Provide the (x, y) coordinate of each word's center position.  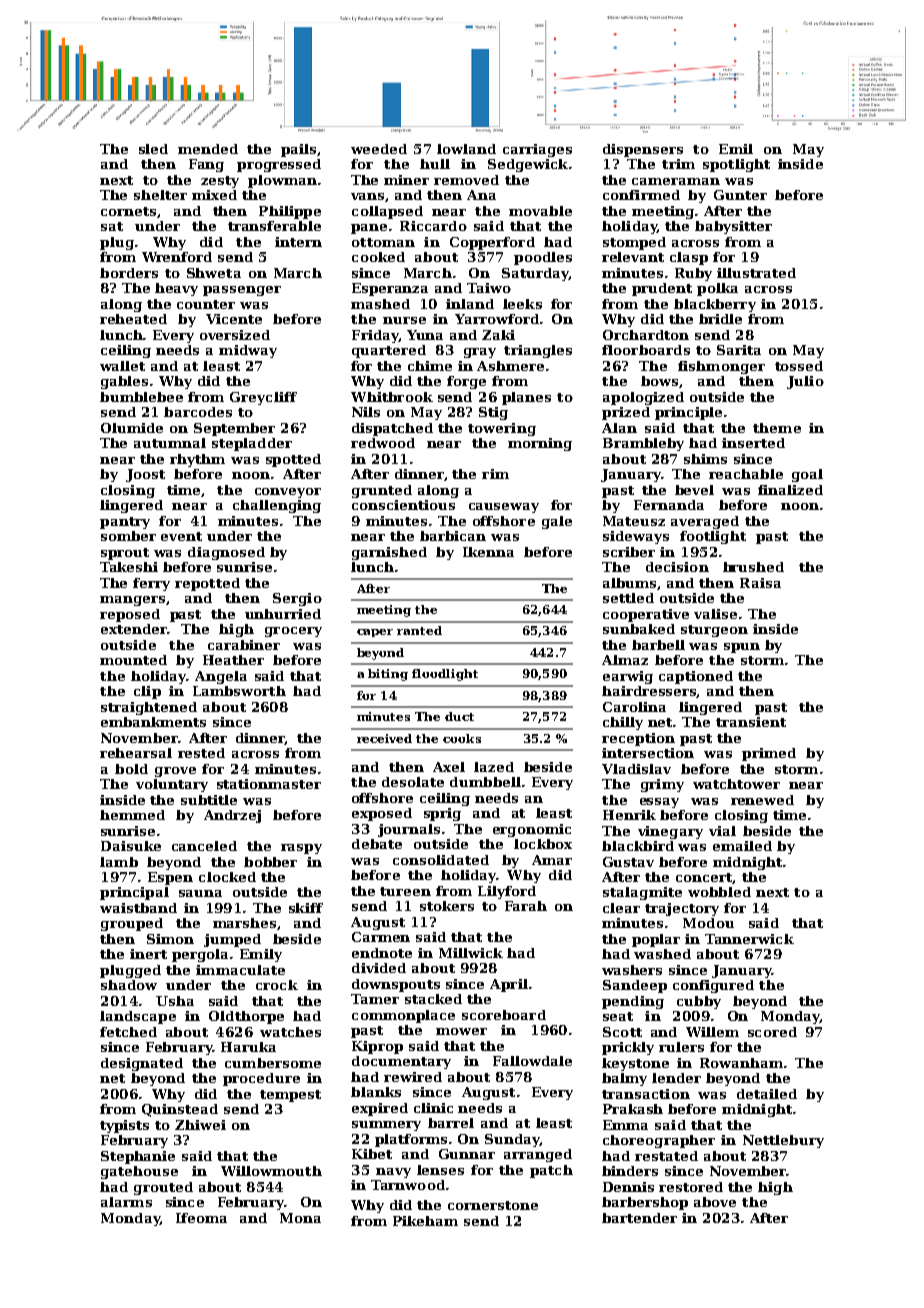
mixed (214, 195)
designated (142, 1064)
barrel (451, 1123)
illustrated (756, 273)
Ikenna (488, 552)
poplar (656, 940)
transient (751, 722)
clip (147, 692)
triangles (538, 351)
